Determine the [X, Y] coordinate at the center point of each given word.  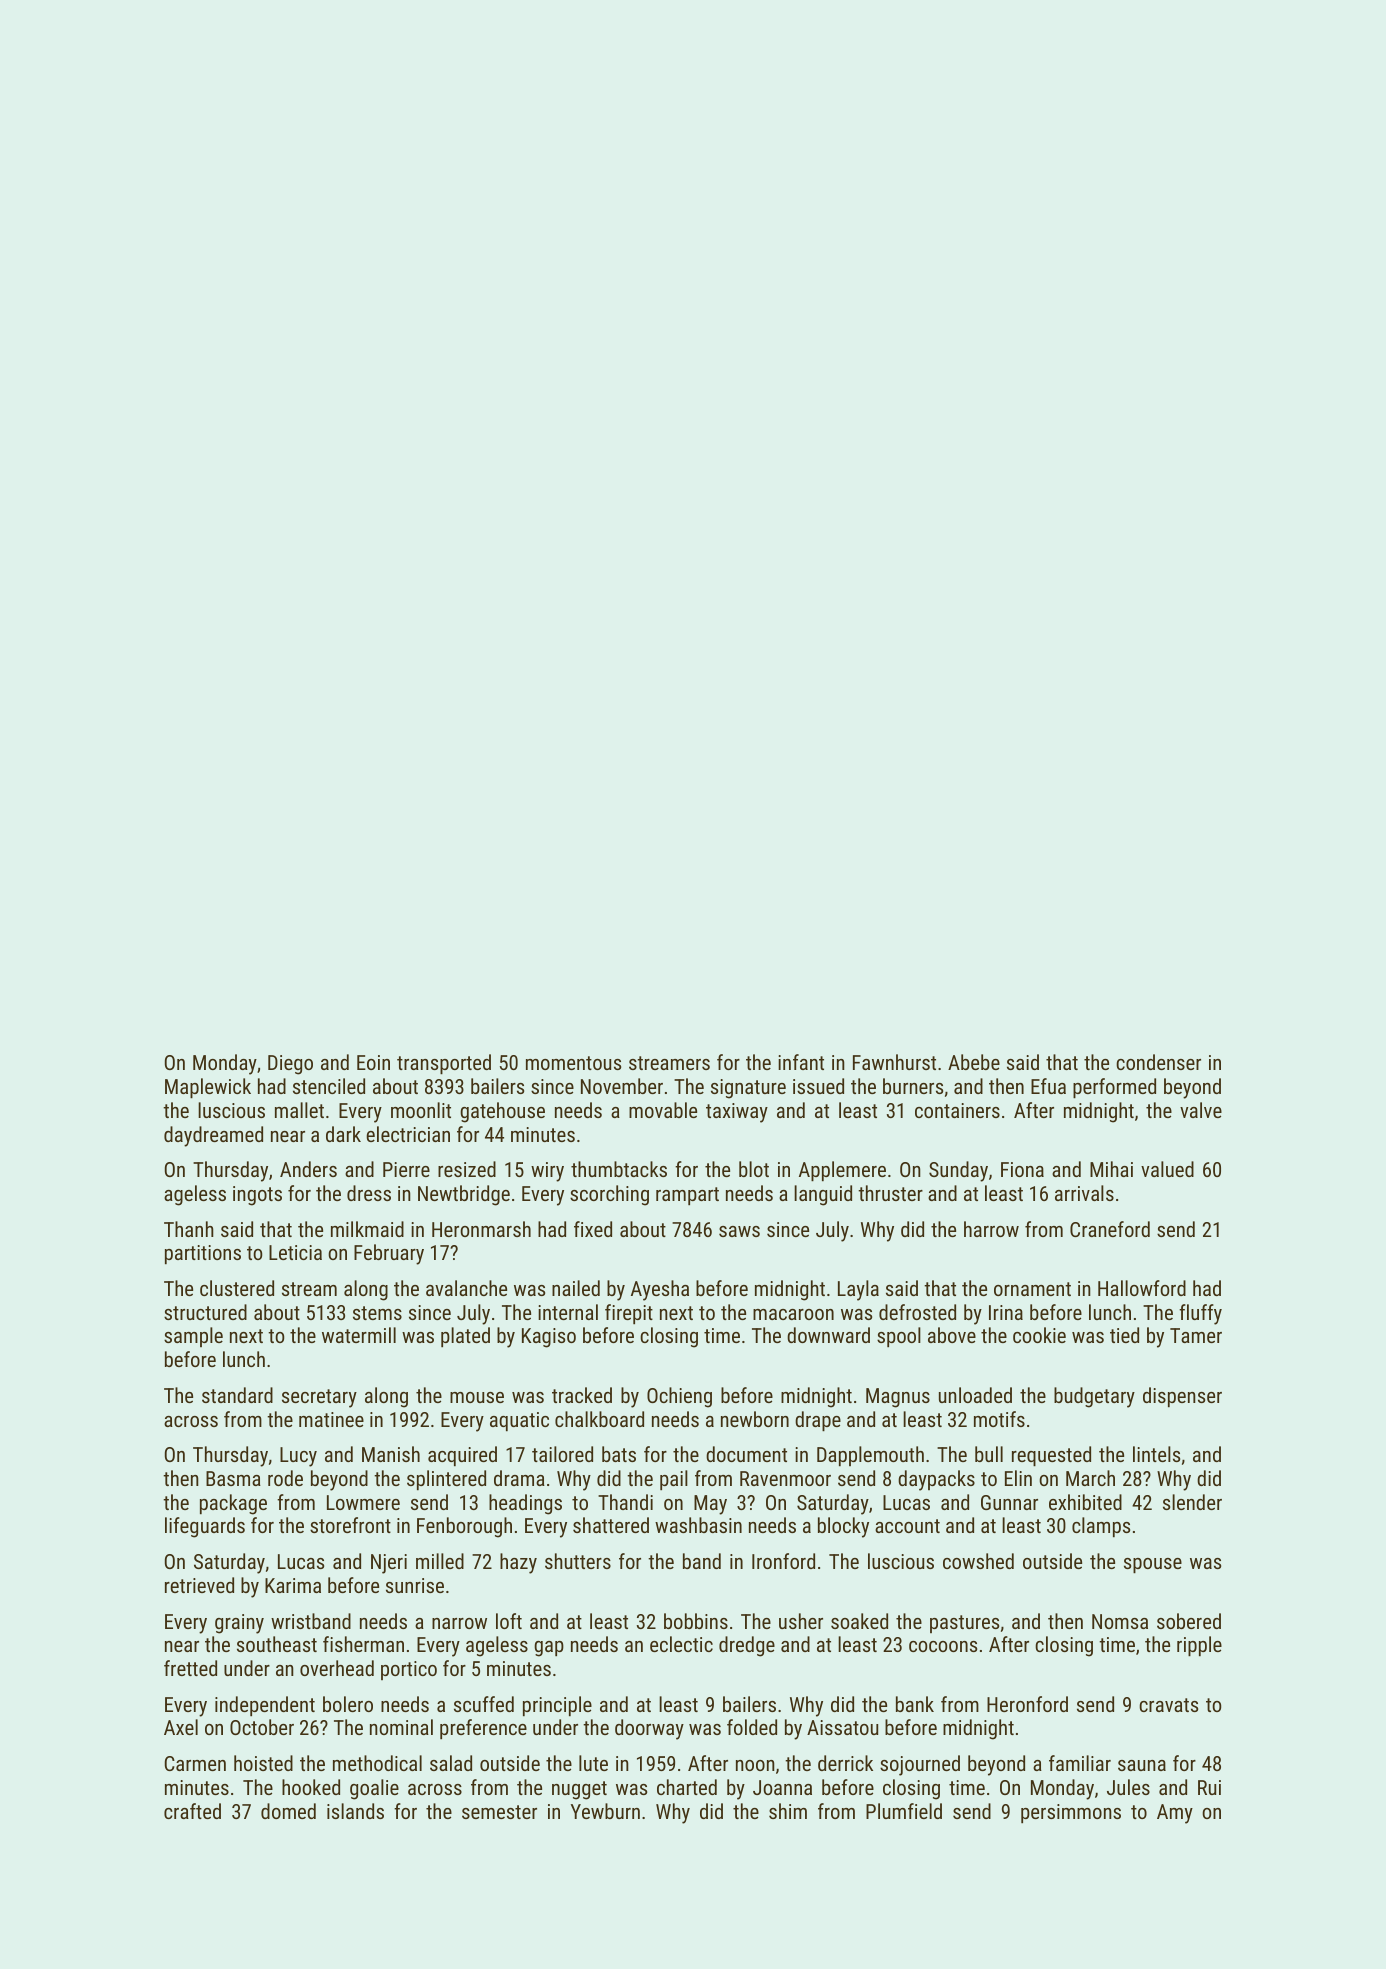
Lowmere [363, 1502]
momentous [573, 1063]
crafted [192, 1811]
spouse [1153, 1565]
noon [755, 1765]
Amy [1175, 1814]
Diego [290, 1065]
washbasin [698, 1525]
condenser [1158, 1062]
